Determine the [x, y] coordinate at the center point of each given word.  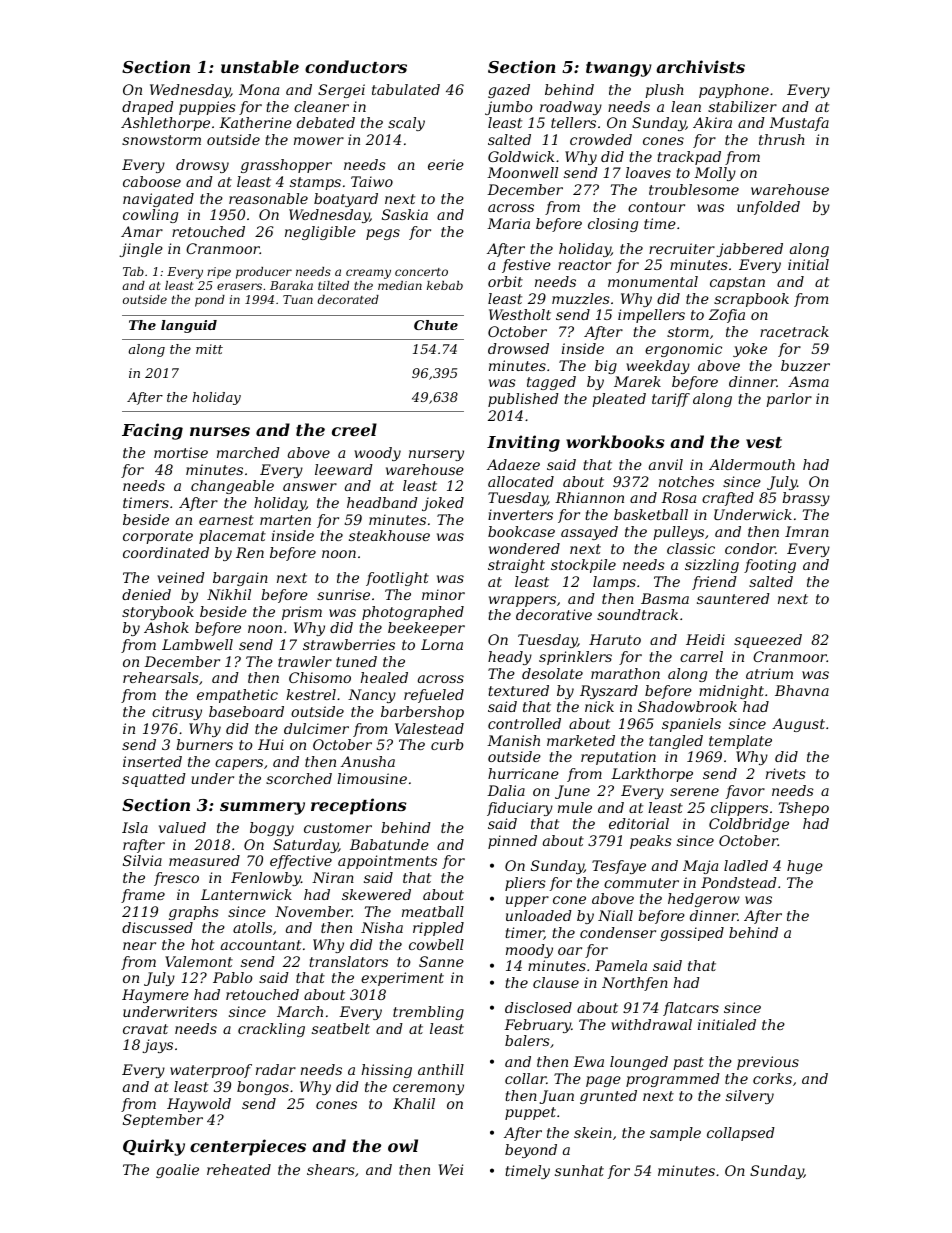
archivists [700, 66]
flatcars [691, 1009]
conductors [356, 66]
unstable [260, 66]
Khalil [414, 1103]
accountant [261, 945]
